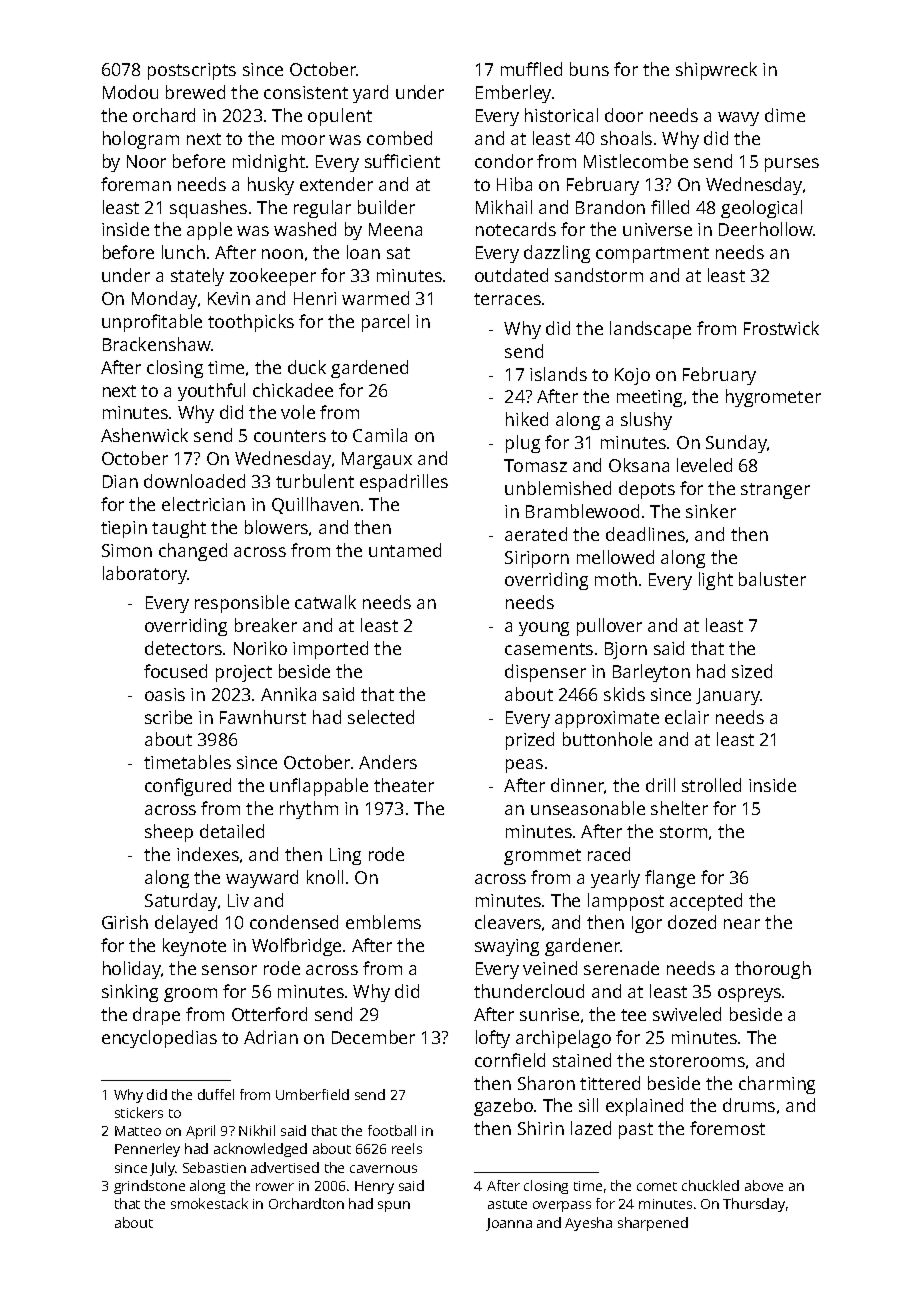 The width and height of the screenshot is (924, 1308). What do you see at coordinates (626, 902) in the screenshot?
I see `lamppost` at bounding box center [626, 902].
